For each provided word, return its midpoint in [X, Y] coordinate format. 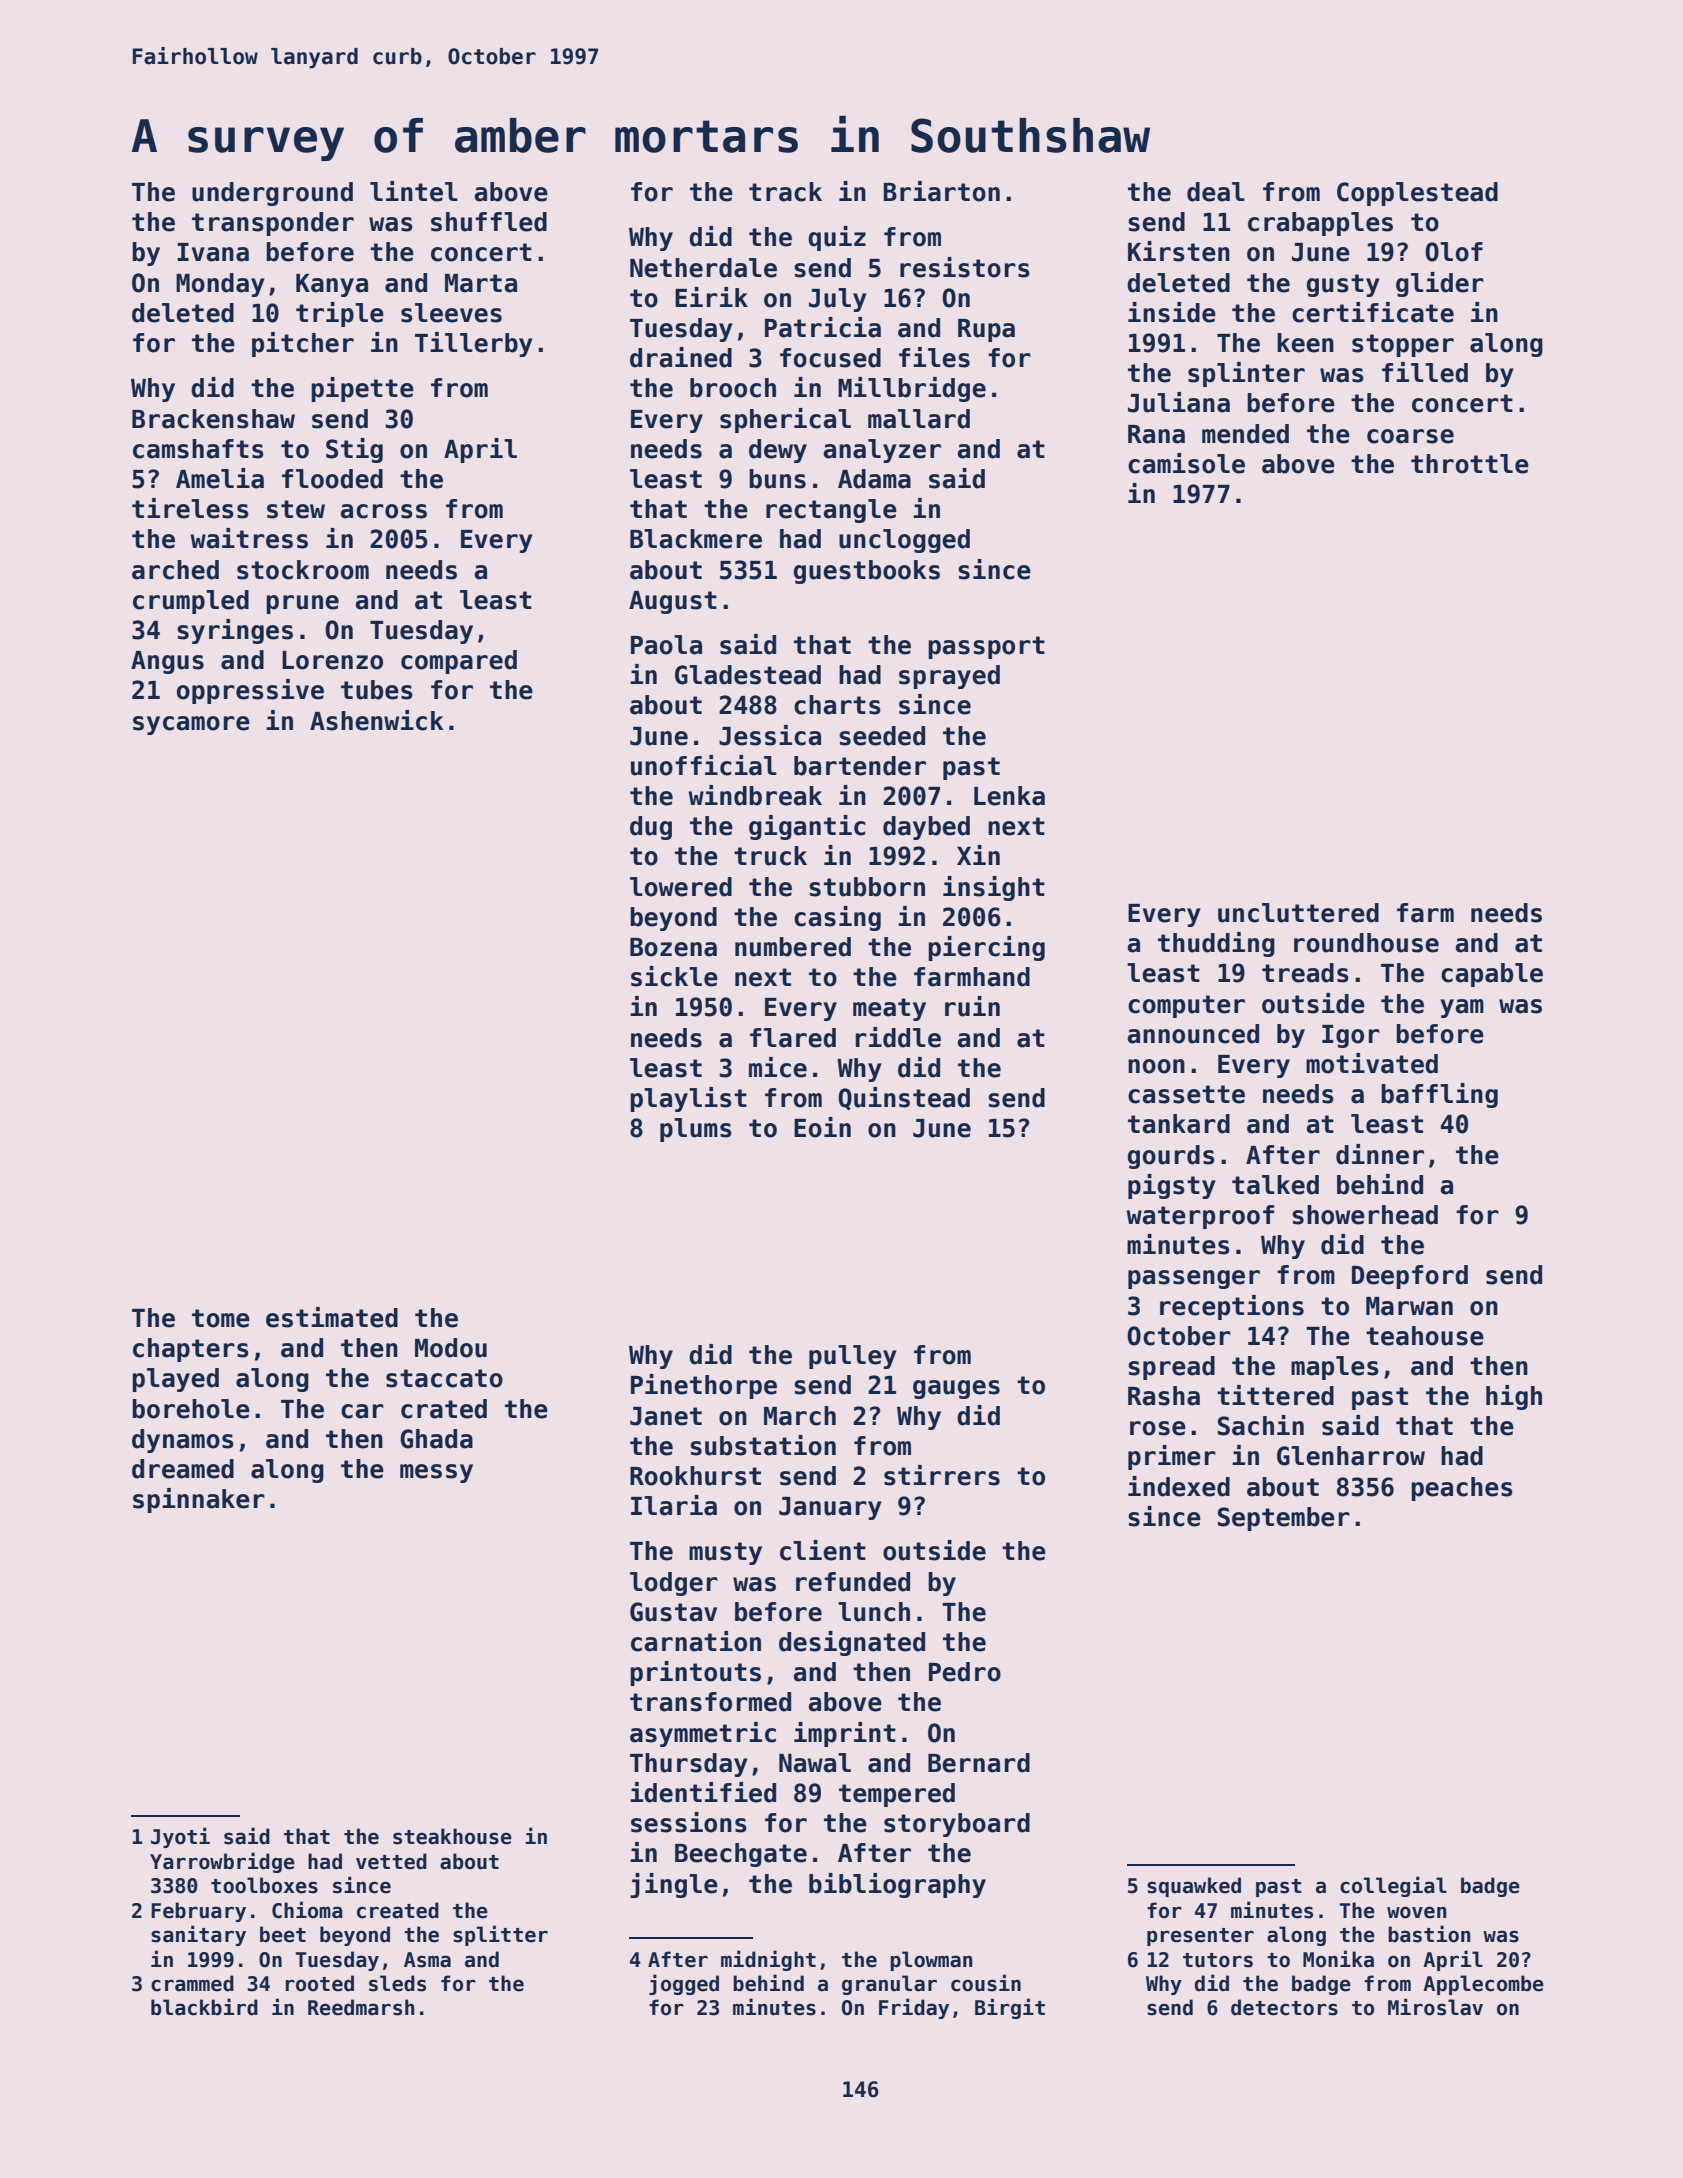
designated [852, 1643]
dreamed [183, 1469]
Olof [1454, 252]
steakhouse [452, 1836]
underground [272, 194]
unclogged [904, 541]
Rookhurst [695, 1476]
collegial [1393, 1886]
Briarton [941, 191]
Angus [167, 662]
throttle [1470, 464]
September [1284, 1519]
